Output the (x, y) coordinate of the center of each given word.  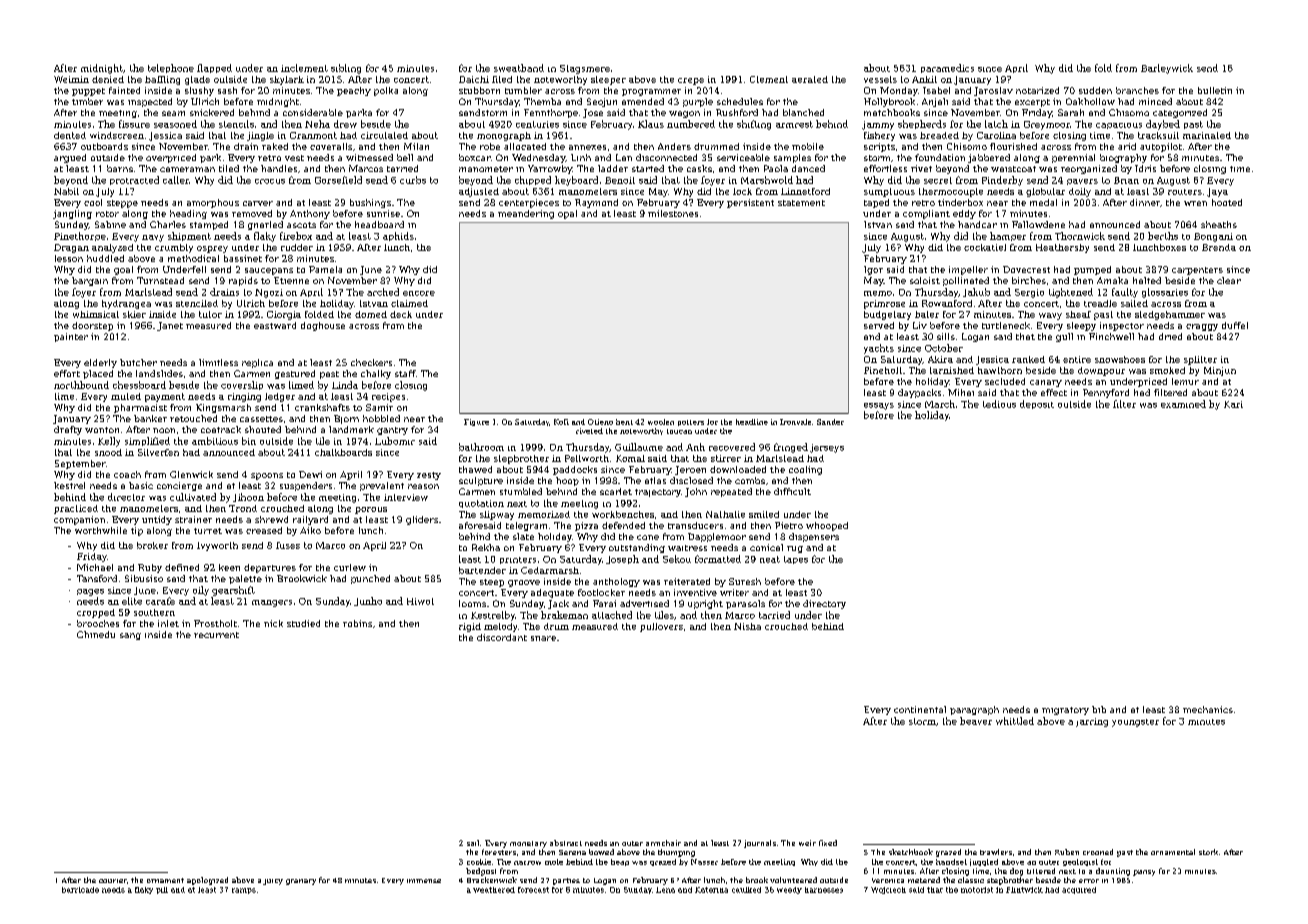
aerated (810, 79)
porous (371, 510)
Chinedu (96, 634)
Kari (1233, 404)
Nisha (747, 626)
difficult (792, 491)
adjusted (479, 192)
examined (1183, 404)
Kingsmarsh (223, 408)
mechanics (1208, 709)
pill (162, 890)
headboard (379, 224)
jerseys (827, 448)
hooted (1227, 202)
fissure (134, 124)
